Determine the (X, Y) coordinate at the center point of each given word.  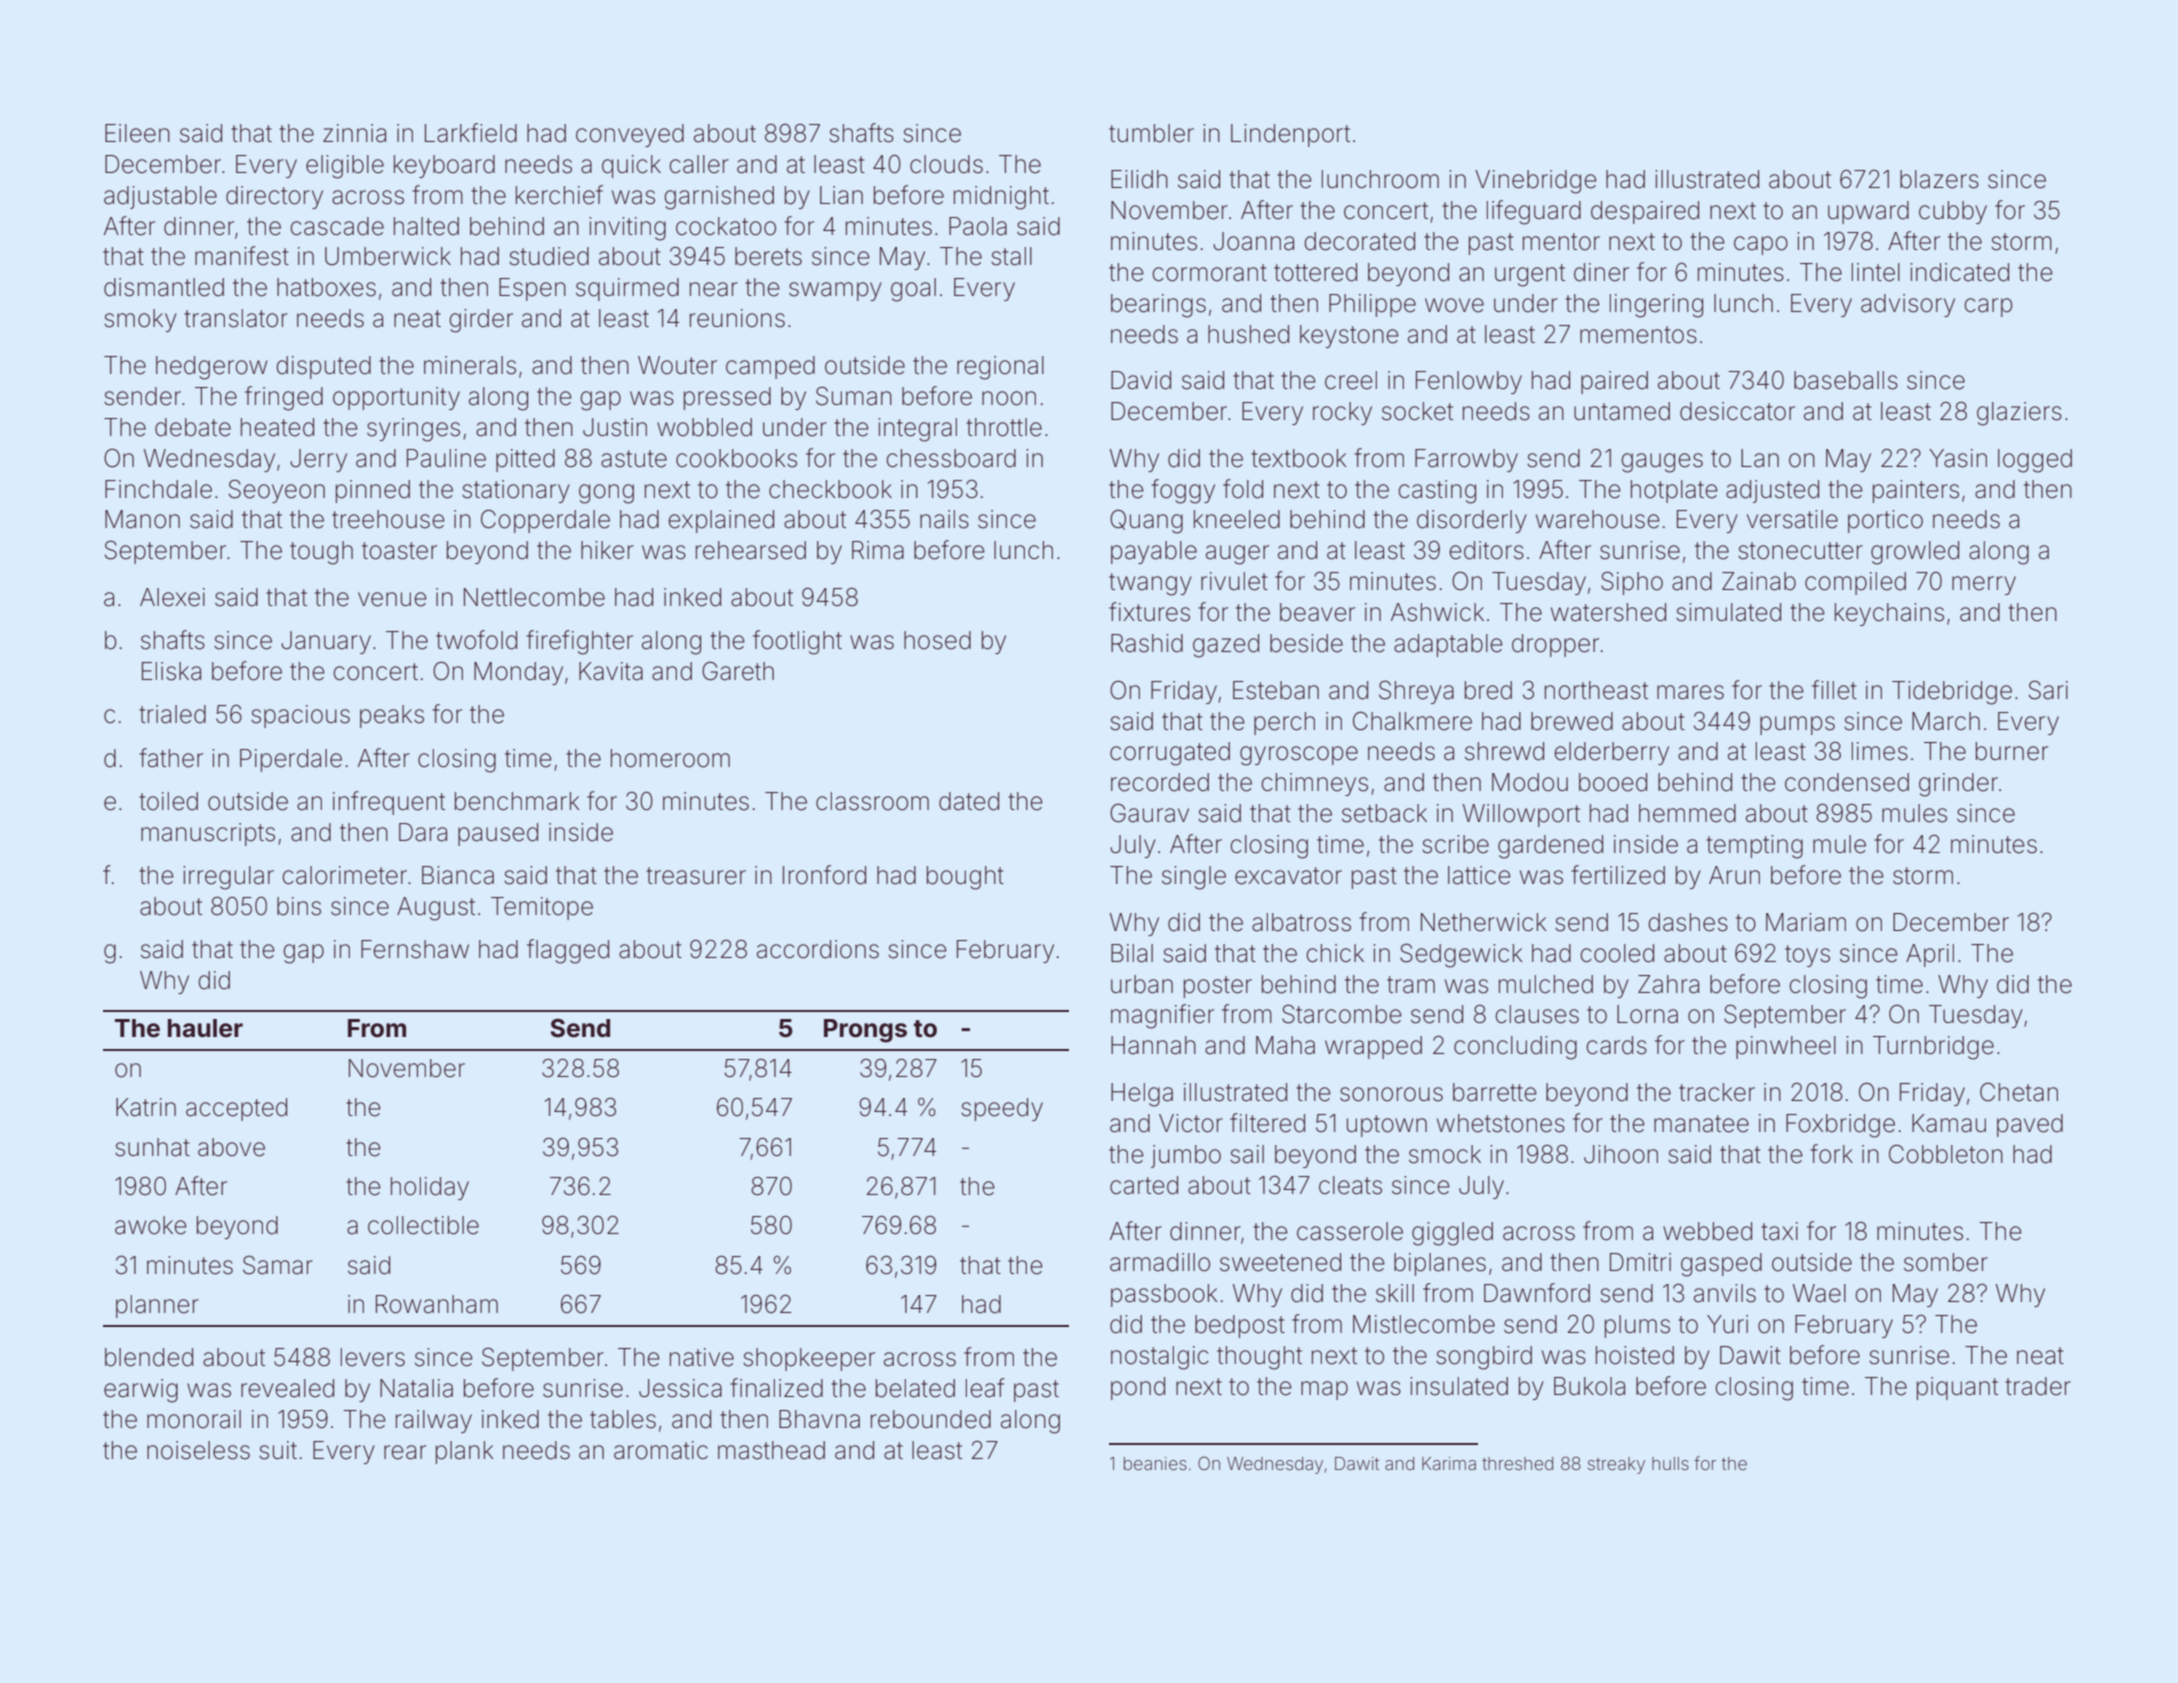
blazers (1939, 179)
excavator (1288, 876)
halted (426, 226)
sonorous (1391, 1094)
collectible (423, 1225)
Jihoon (1621, 1154)
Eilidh (1139, 179)
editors (1486, 550)
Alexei (172, 597)
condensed (1847, 782)
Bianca (458, 875)
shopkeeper (809, 1359)
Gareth (738, 671)
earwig (141, 1391)
